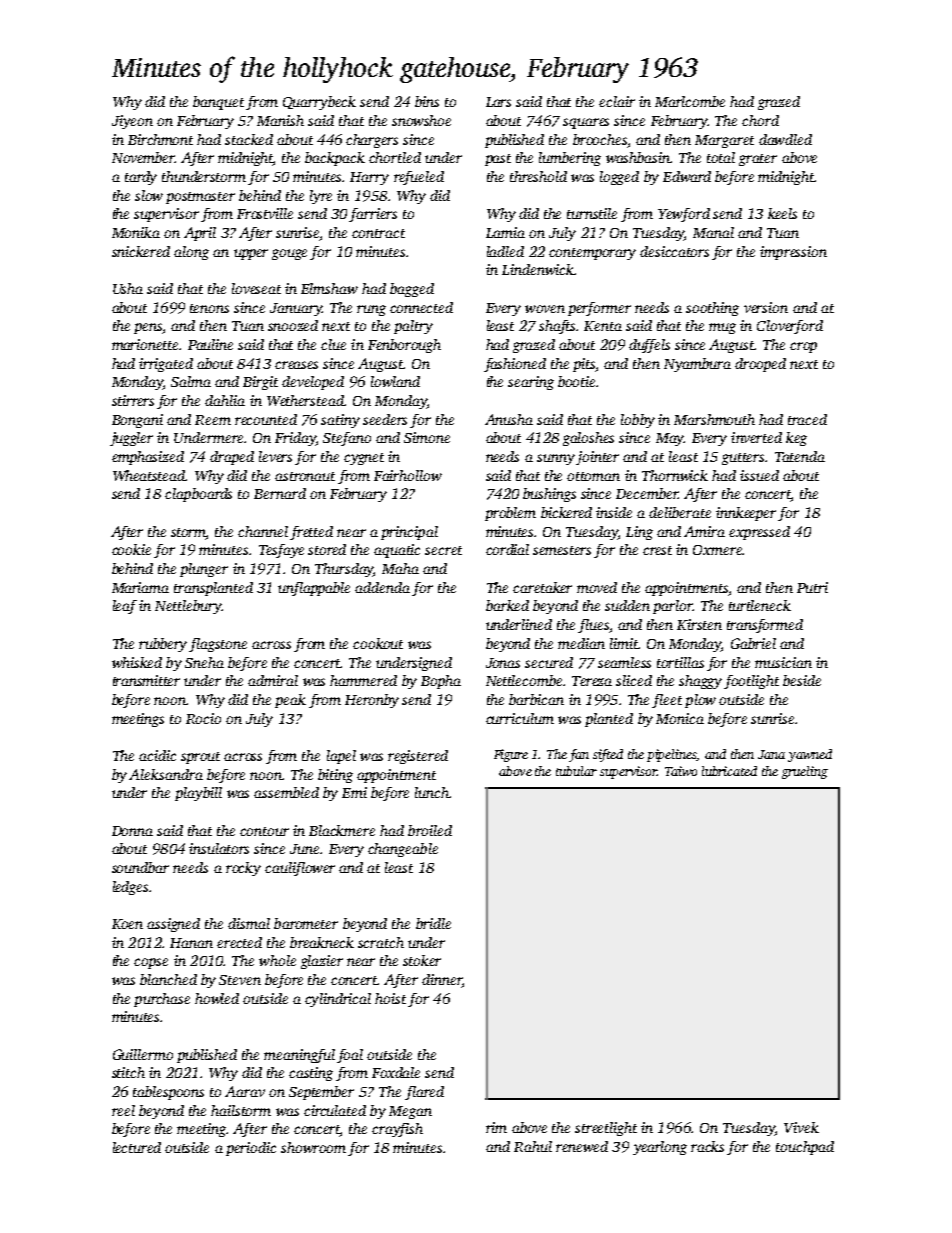  I want to click on Taiwo, so click(681, 771).
